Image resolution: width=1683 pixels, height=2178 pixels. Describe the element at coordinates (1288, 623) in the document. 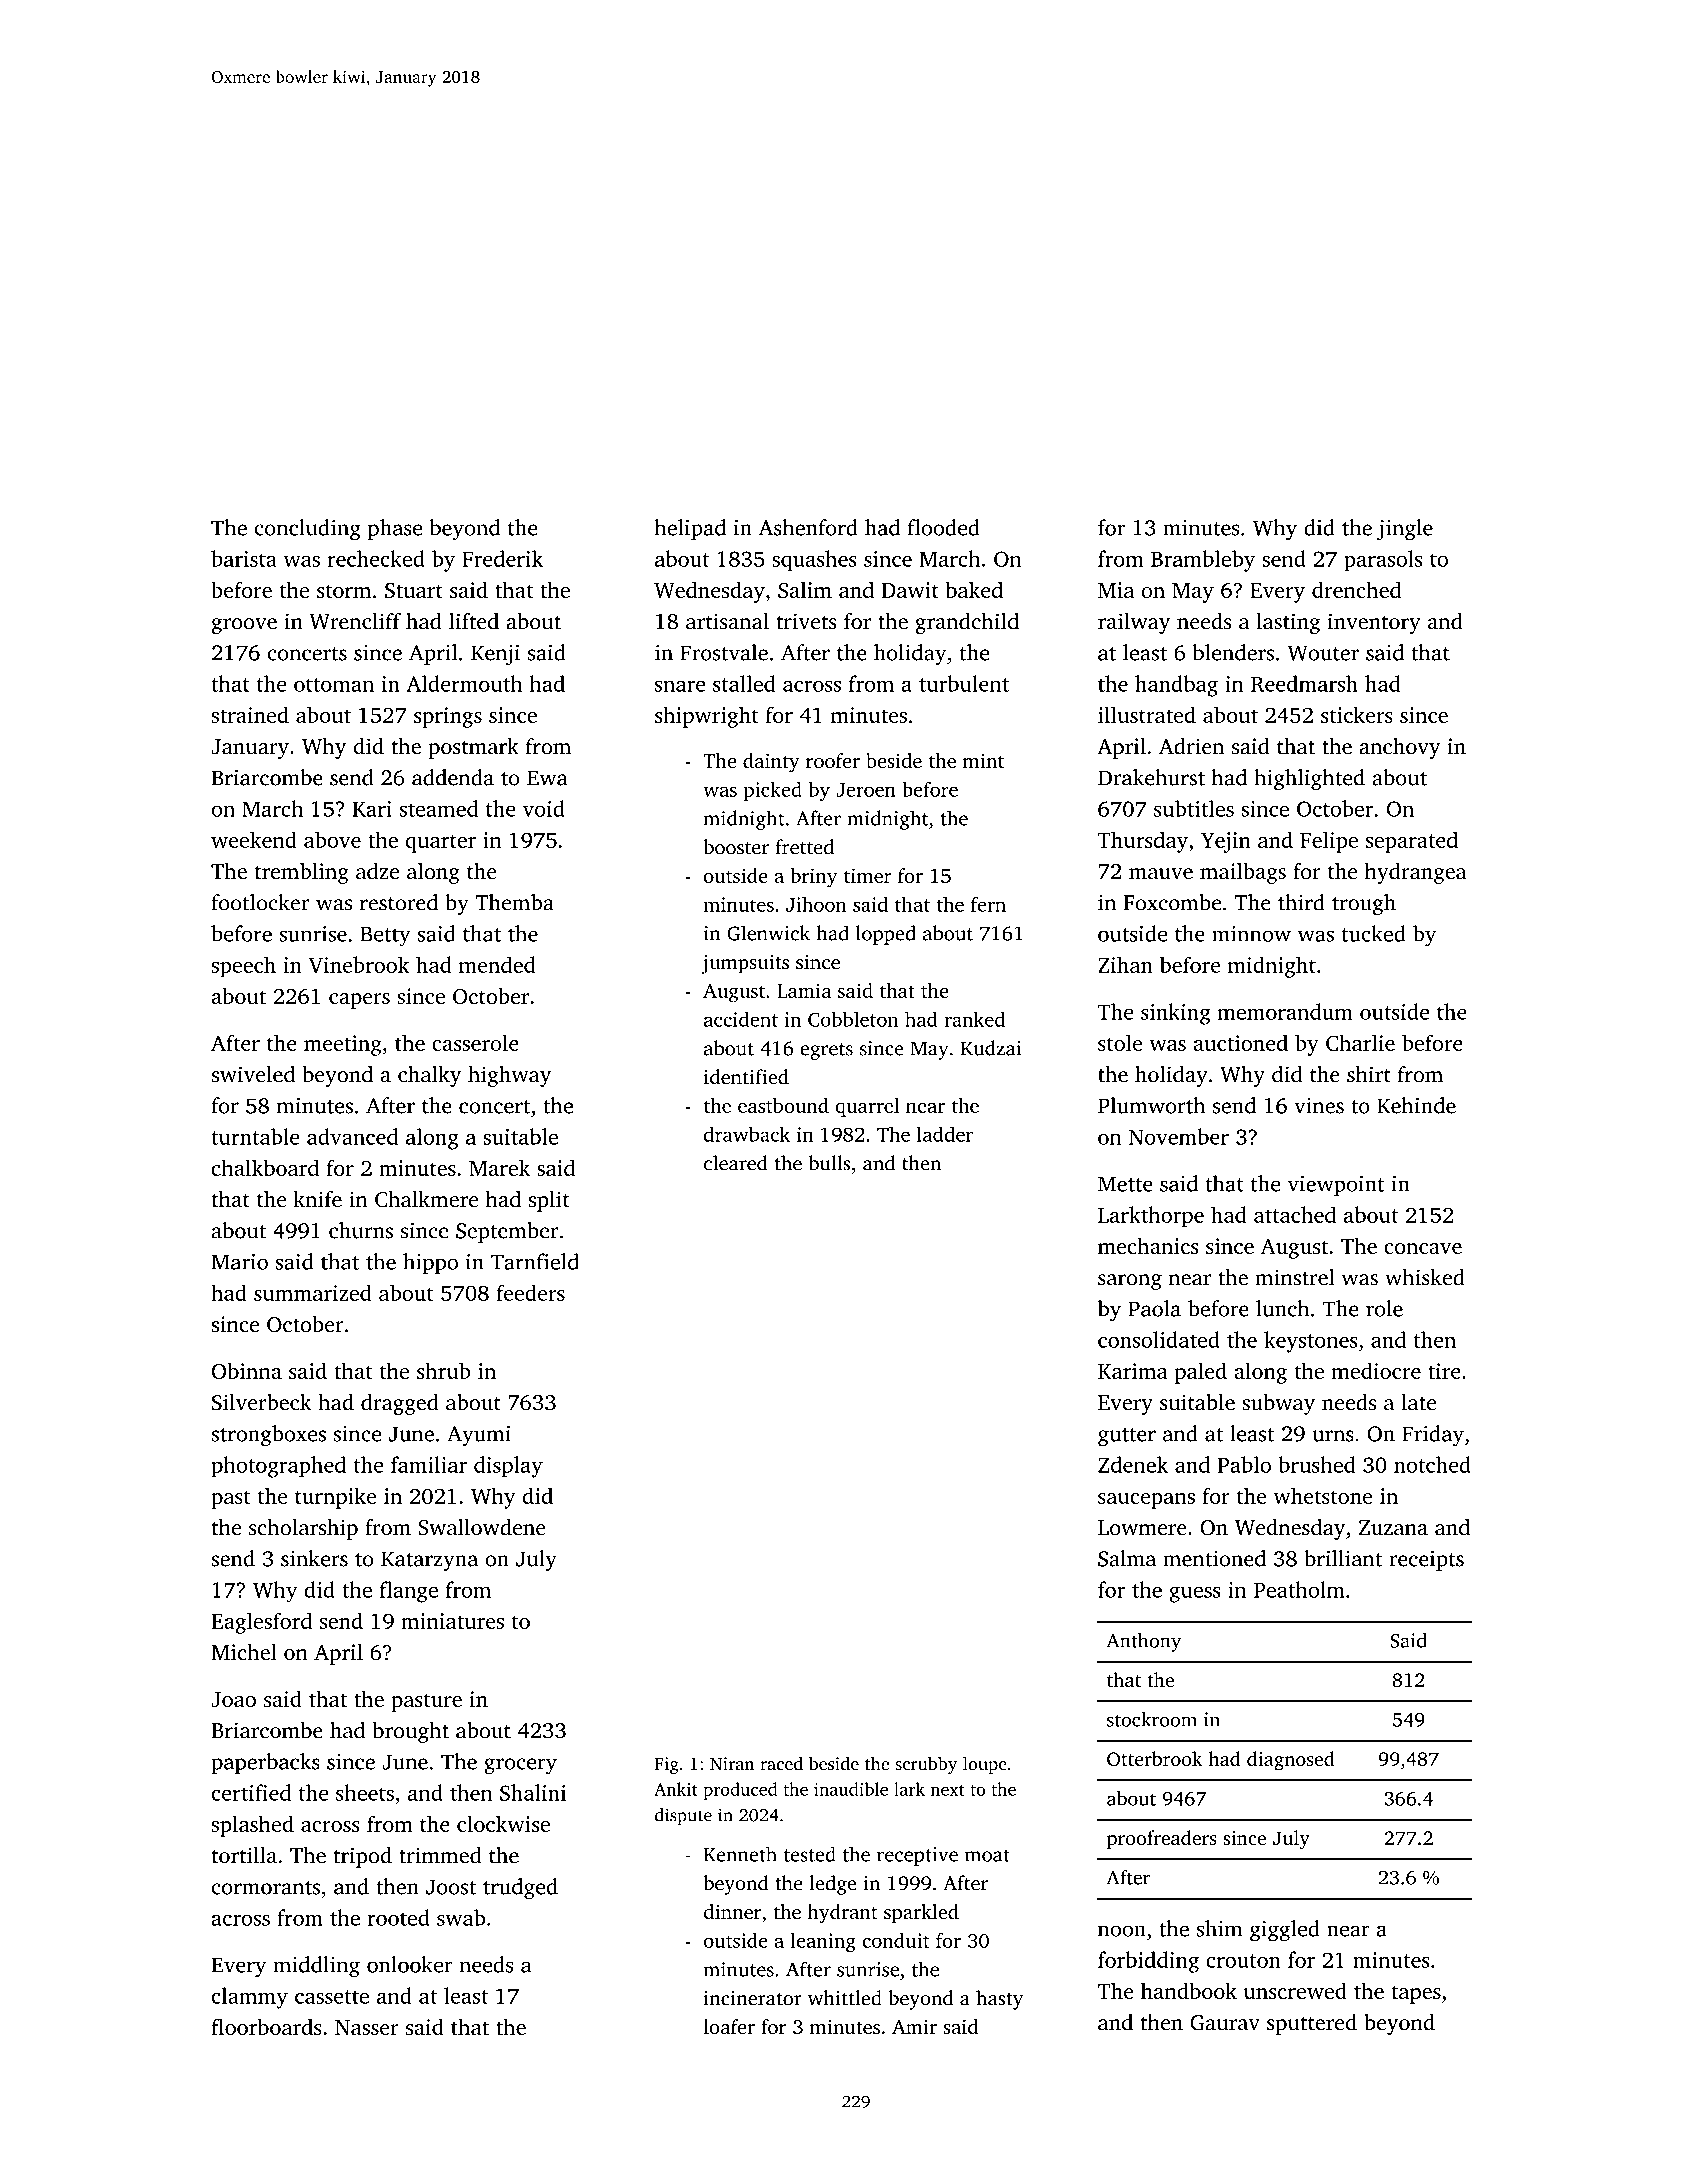

I see `lasting` at that location.
